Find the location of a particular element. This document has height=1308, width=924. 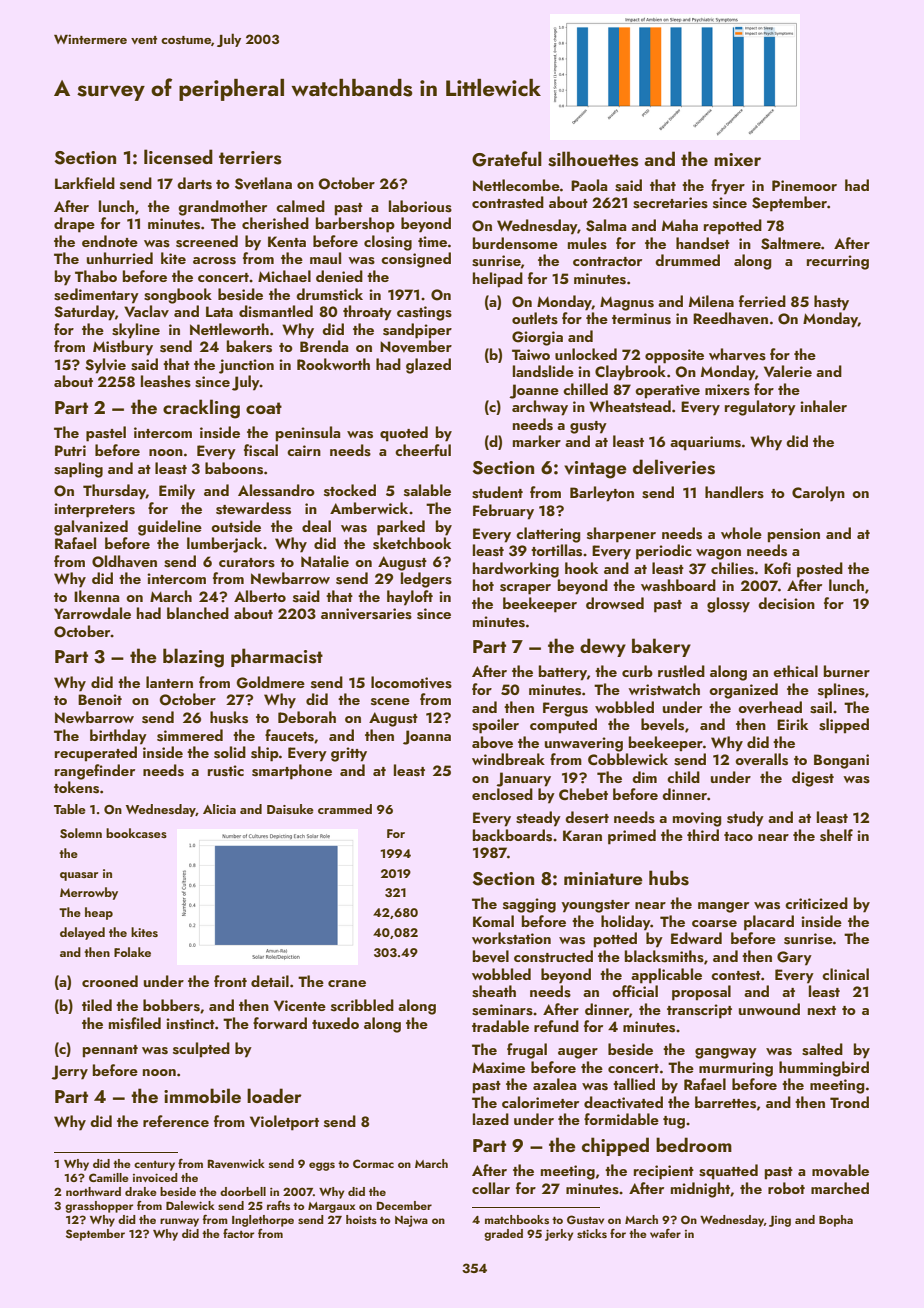

shelf is located at coordinates (836, 835).
